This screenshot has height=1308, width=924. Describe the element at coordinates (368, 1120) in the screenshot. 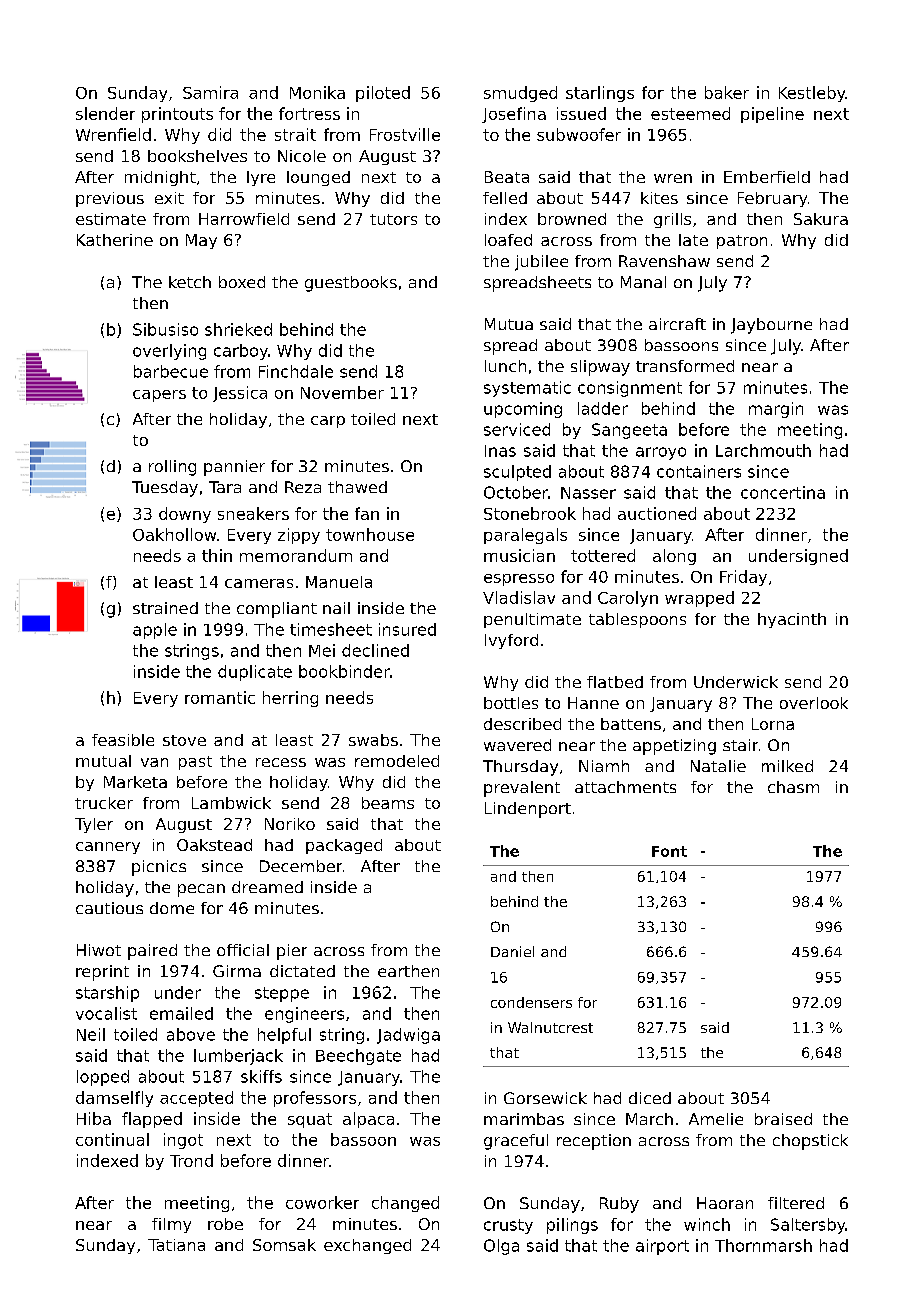

I see `alpaca` at that location.
